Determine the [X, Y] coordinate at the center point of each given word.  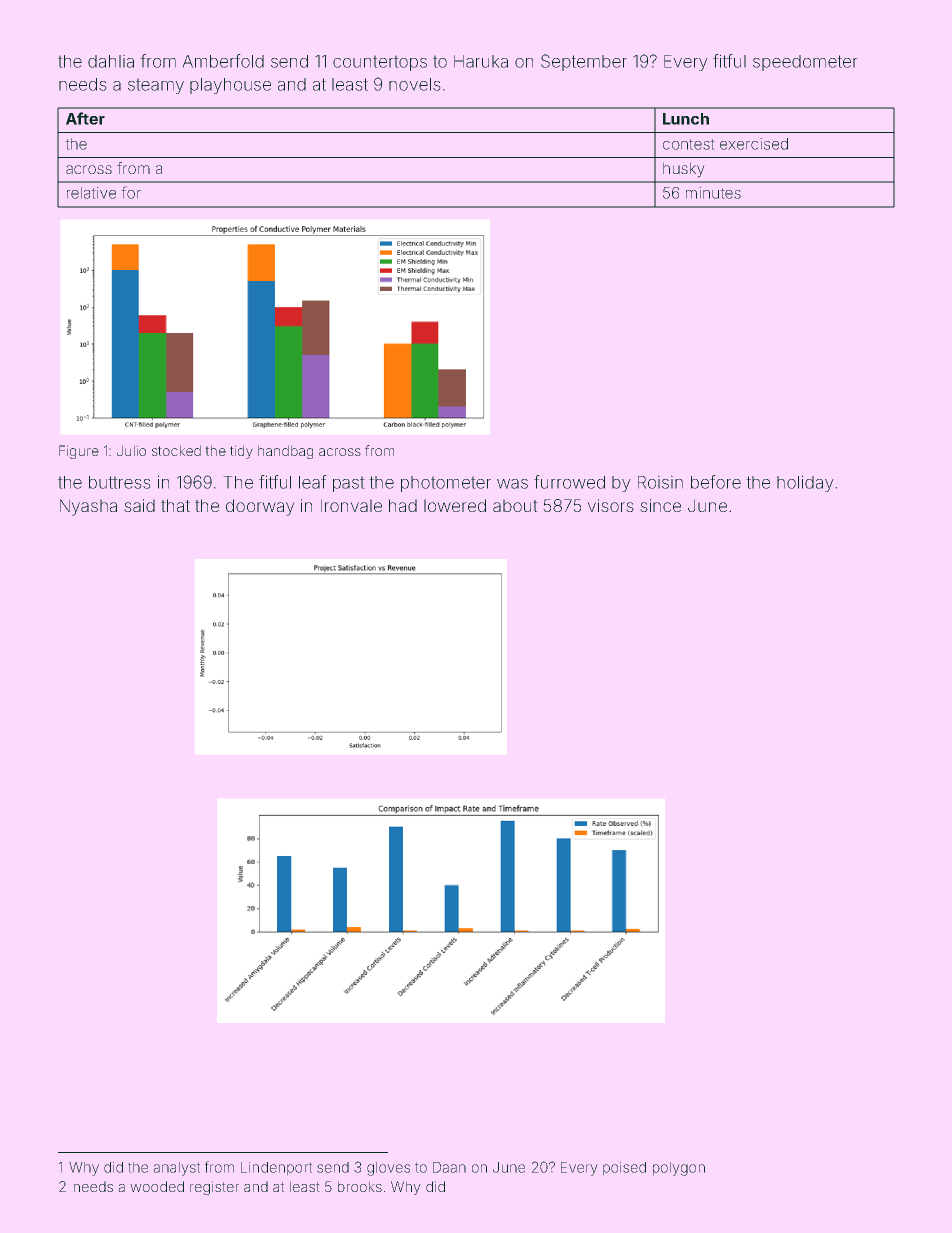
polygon [679, 1169]
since [660, 505]
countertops [380, 63]
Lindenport [276, 1169]
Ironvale [351, 505]
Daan [449, 1167]
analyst [176, 1169]
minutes [713, 193]
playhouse [230, 86]
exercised [754, 144]
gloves [388, 1169]
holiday [805, 483]
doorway [260, 507]
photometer [446, 484]
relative [91, 193]
